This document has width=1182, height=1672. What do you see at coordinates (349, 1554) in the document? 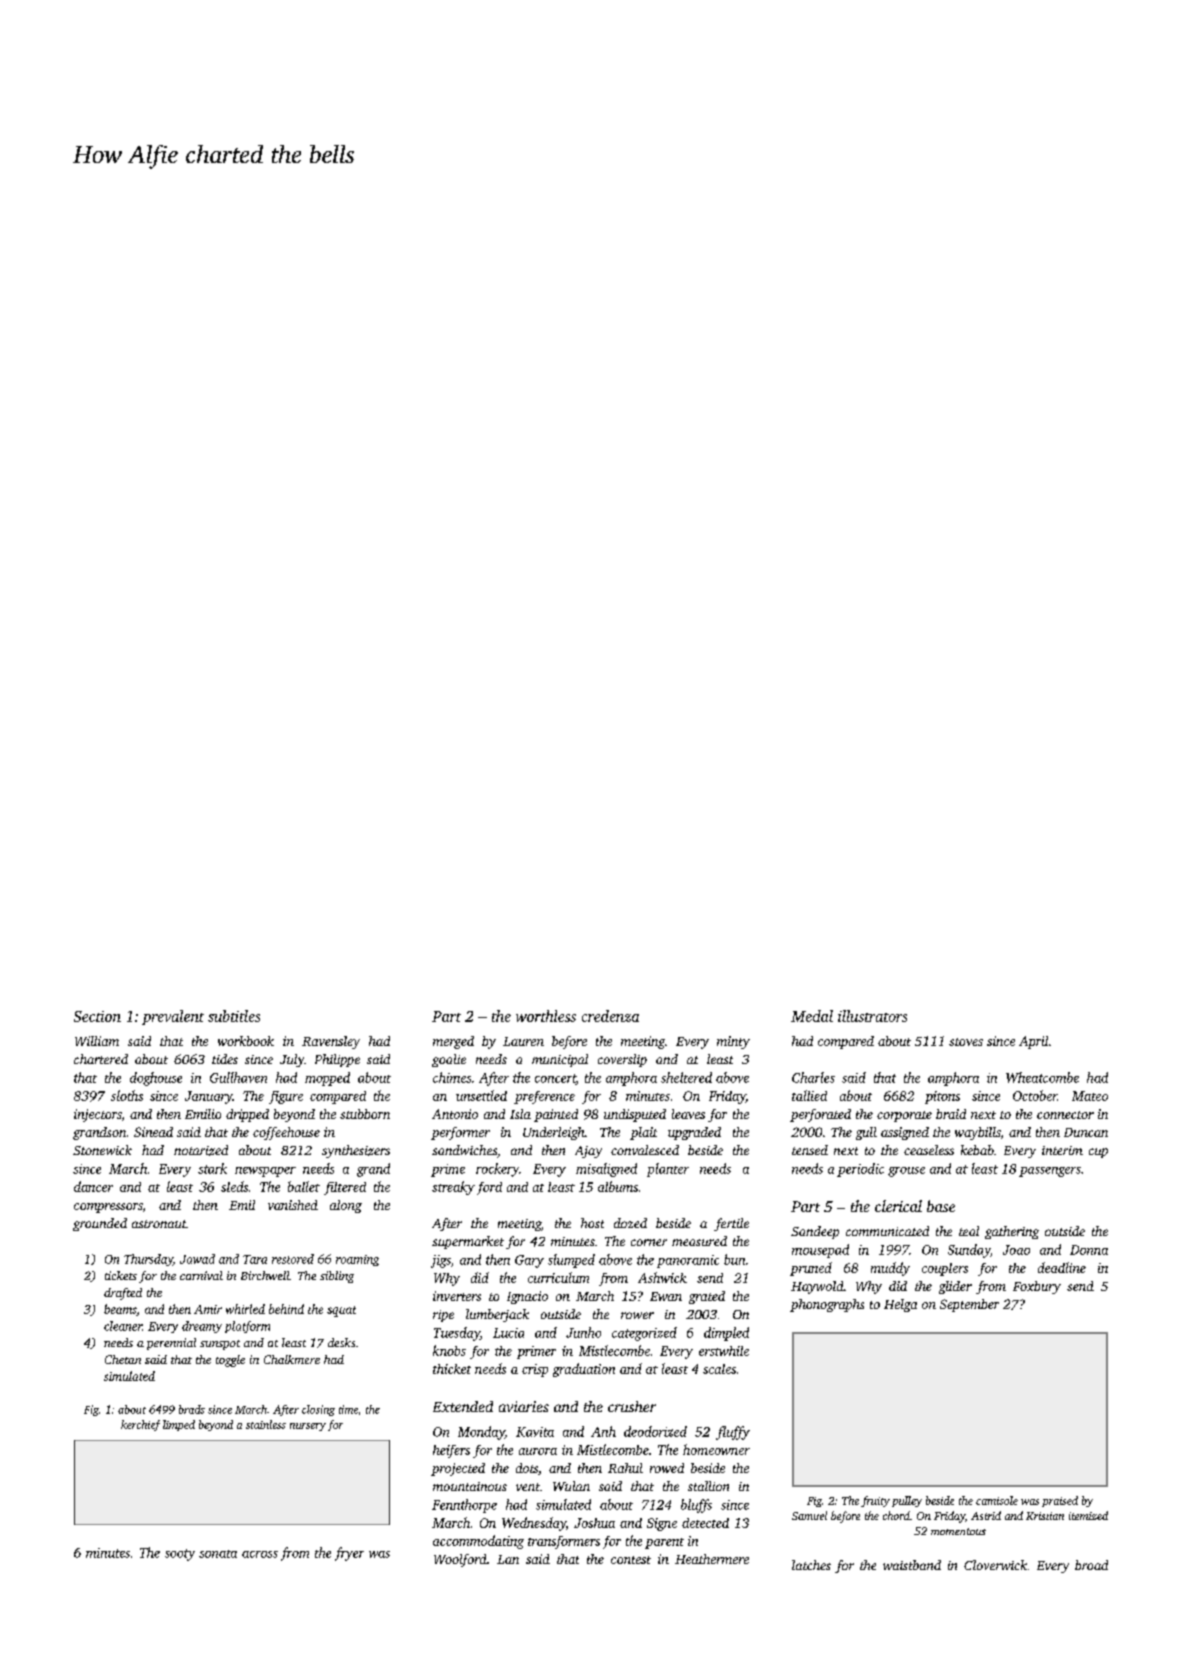
I see `fryer` at bounding box center [349, 1554].
